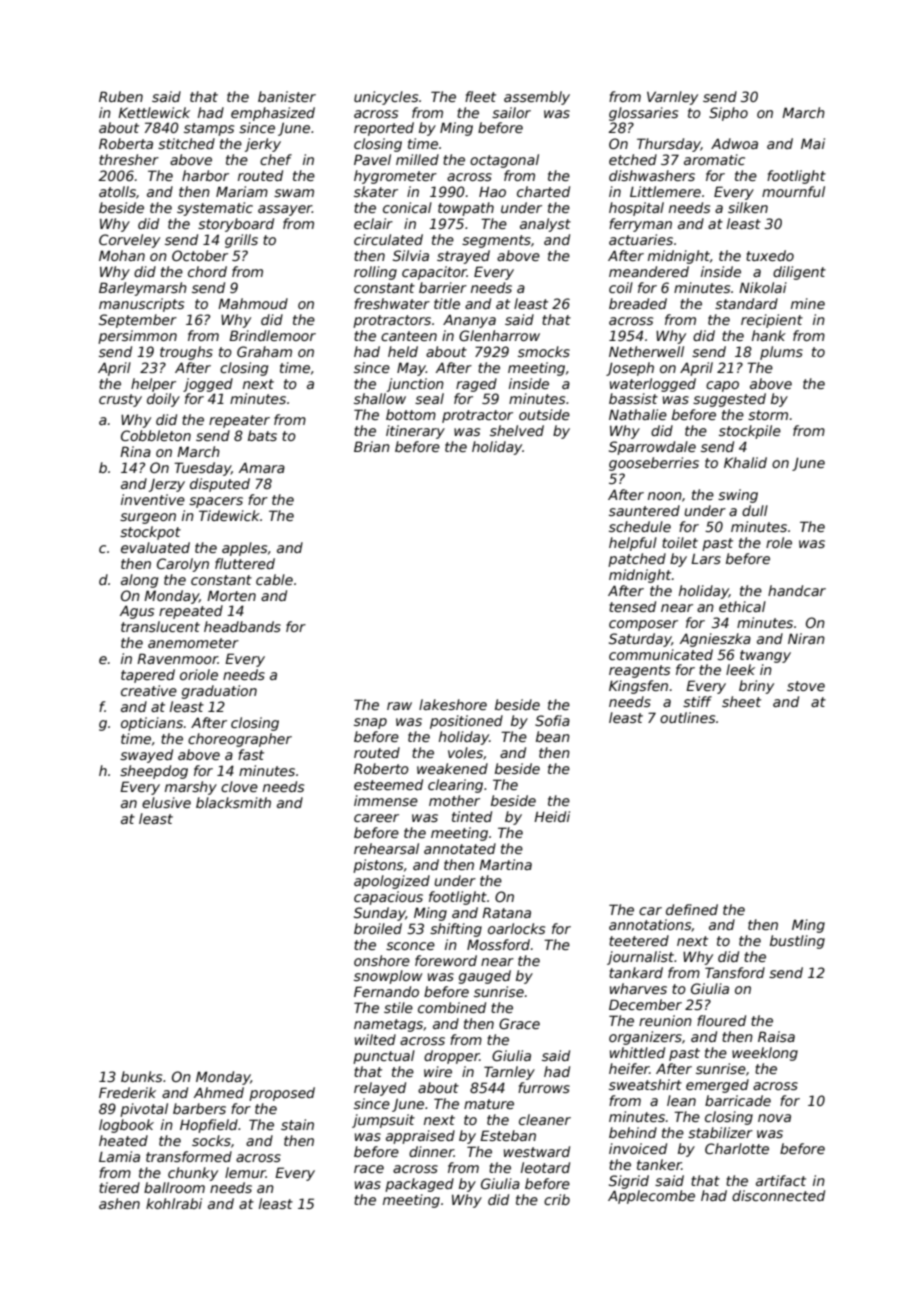  I want to click on heated, so click(123, 1140).
